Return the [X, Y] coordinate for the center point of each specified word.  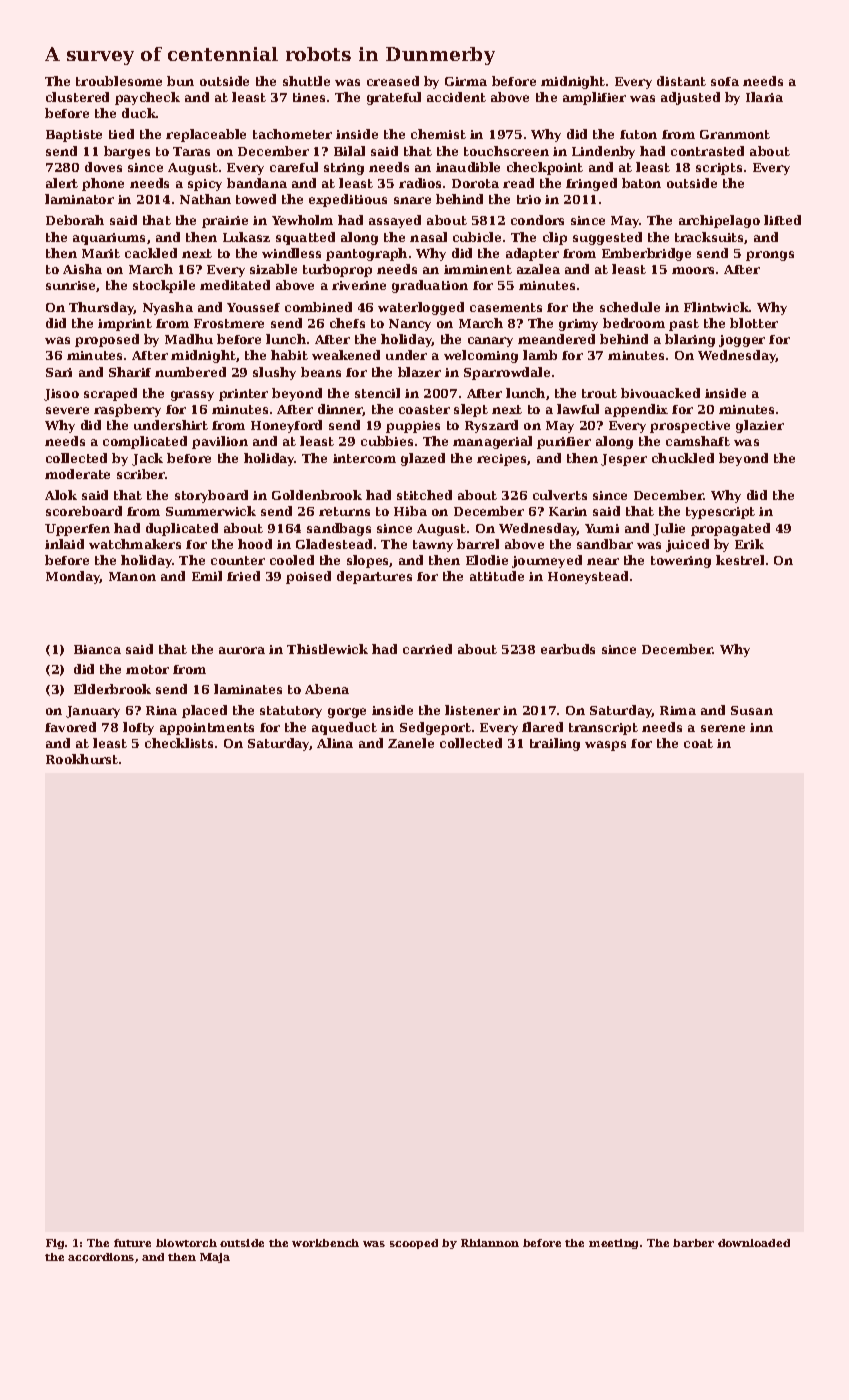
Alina [335, 743]
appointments [207, 729]
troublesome [119, 81]
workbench [325, 1243]
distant [681, 81]
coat [698, 743]
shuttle [306, 81]
